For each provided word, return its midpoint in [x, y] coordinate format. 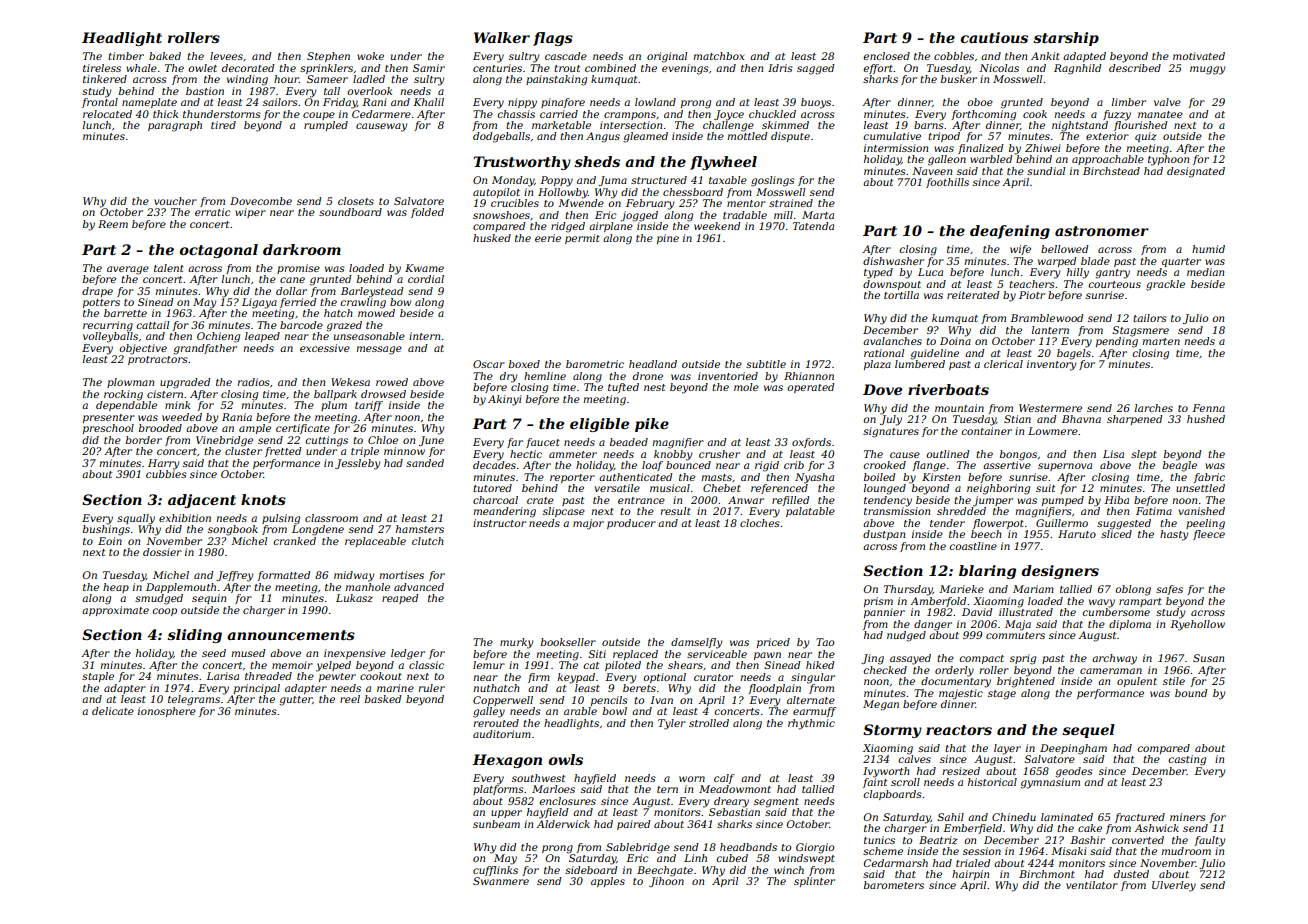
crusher [719, 454]
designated [1196, 172]
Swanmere [501, 881]
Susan [1208, 658]
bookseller [568, 642]
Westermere [1050, 408]
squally [136, 519]
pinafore [563, 103]
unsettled [1200, 488]
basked [383, 699]
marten [1161, 341]
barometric [595, 364]
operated [810, 388]
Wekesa [350, 382]
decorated [248, 68]
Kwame [424, 268]
